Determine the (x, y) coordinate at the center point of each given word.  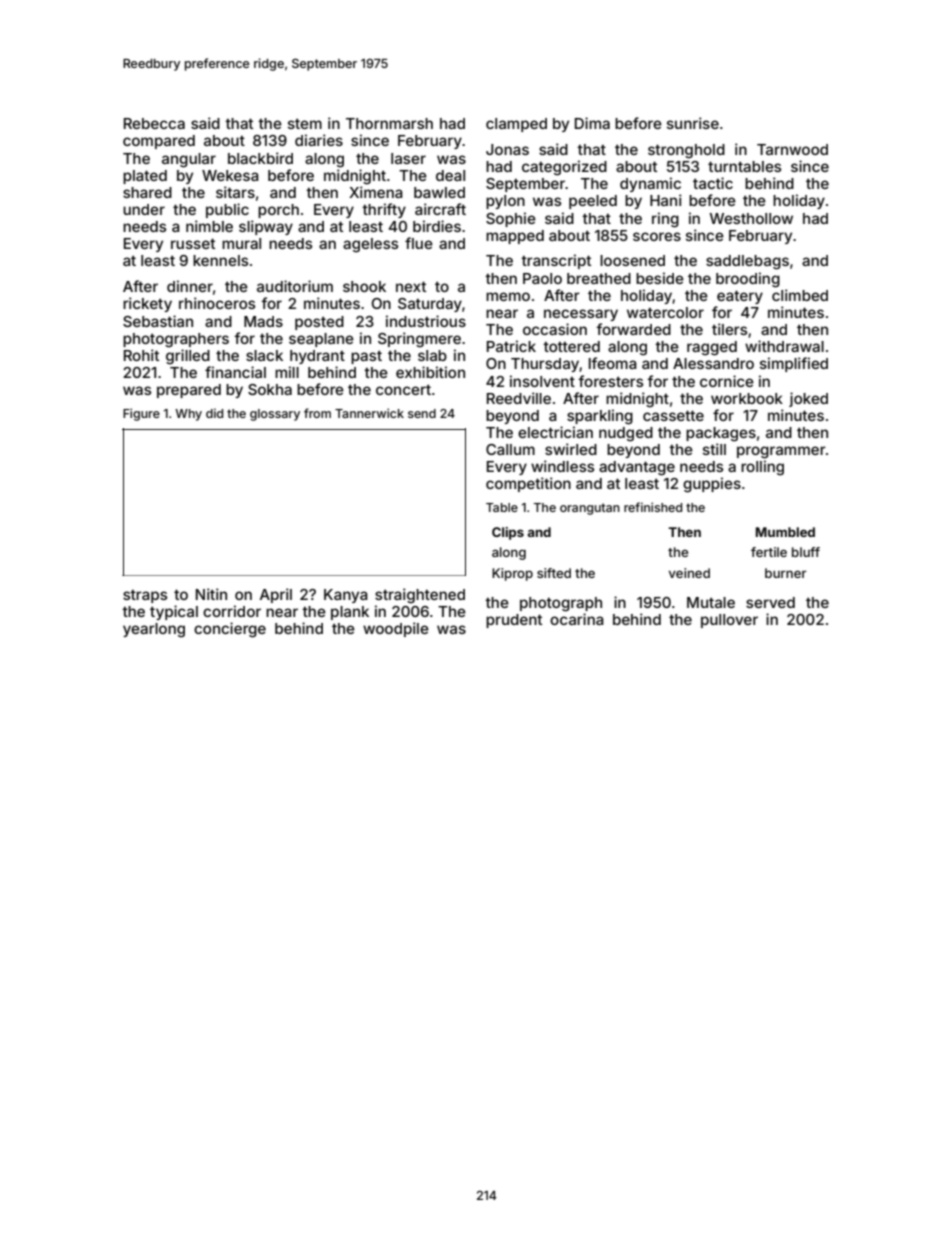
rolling (762, 468)
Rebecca (154, 123)
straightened (420, 596)
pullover (729, 621)
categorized (564, 168)
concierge (230, 630)
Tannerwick (369, 413)
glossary (275, 415)
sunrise (693, 123)
